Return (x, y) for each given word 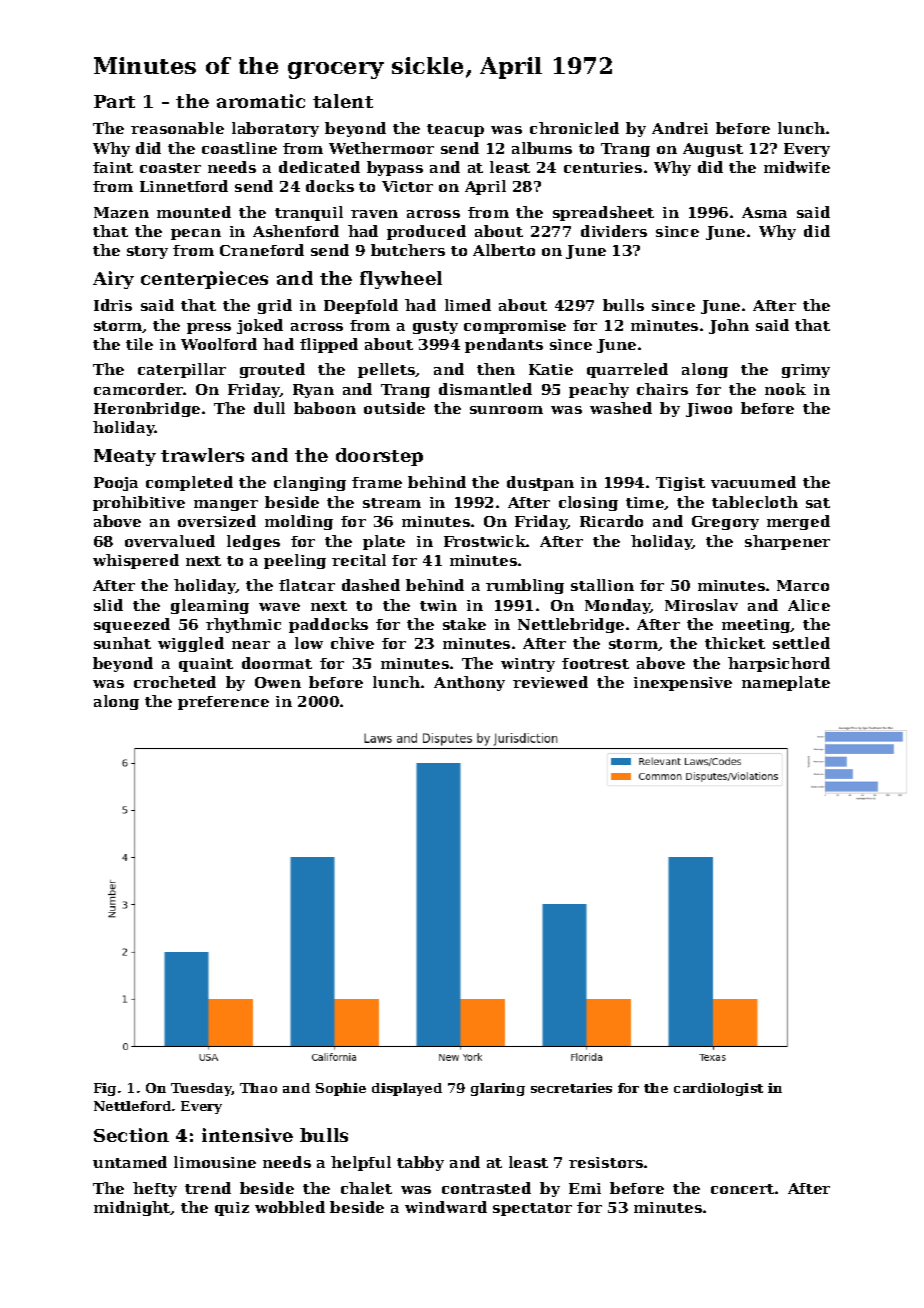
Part (114, 101)
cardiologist (718, 1089)
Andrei (680, 128)
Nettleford (132, 1106)
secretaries (571, 1088)
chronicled (574, 128)
